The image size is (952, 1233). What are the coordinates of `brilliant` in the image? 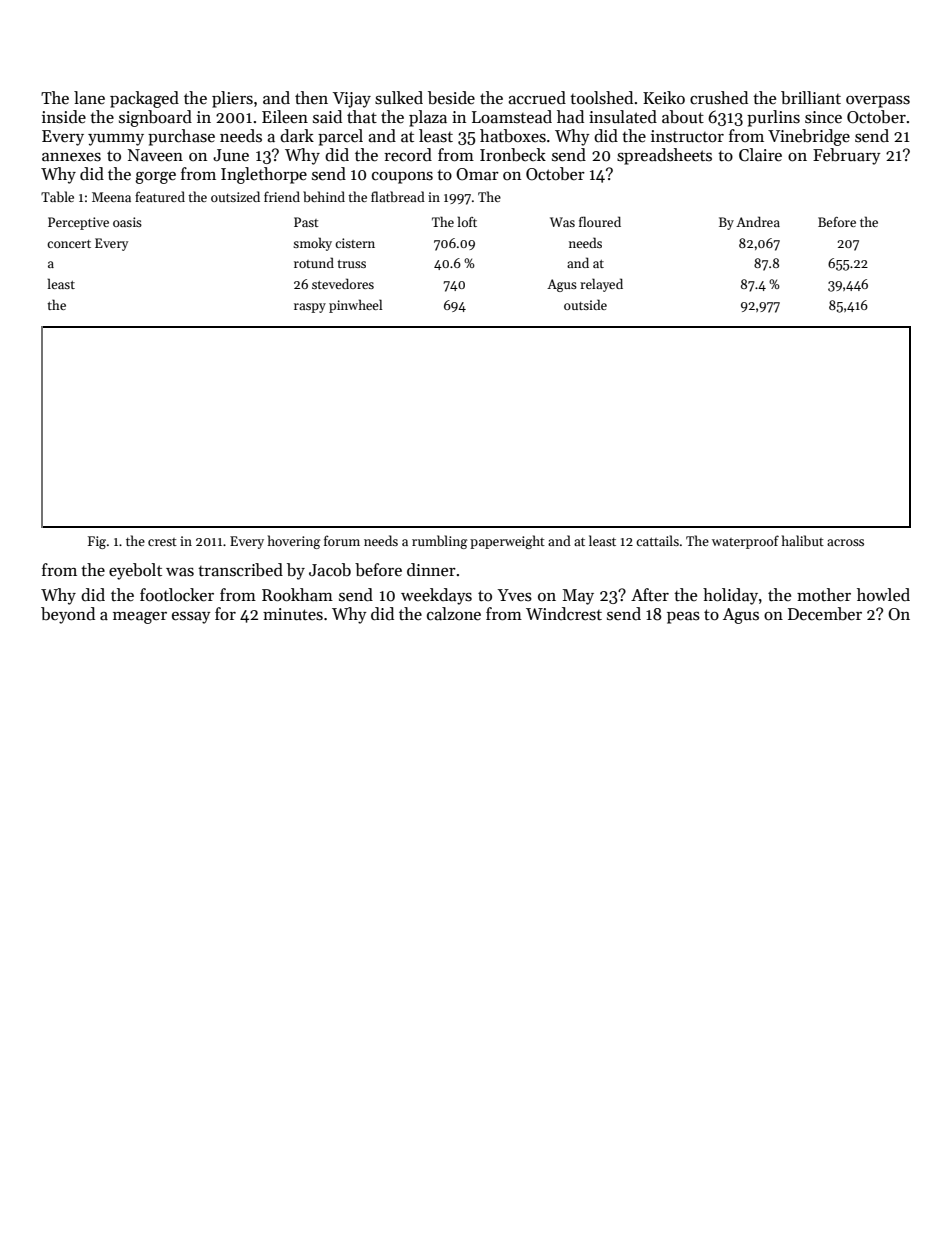 It's located at (811, 98).
